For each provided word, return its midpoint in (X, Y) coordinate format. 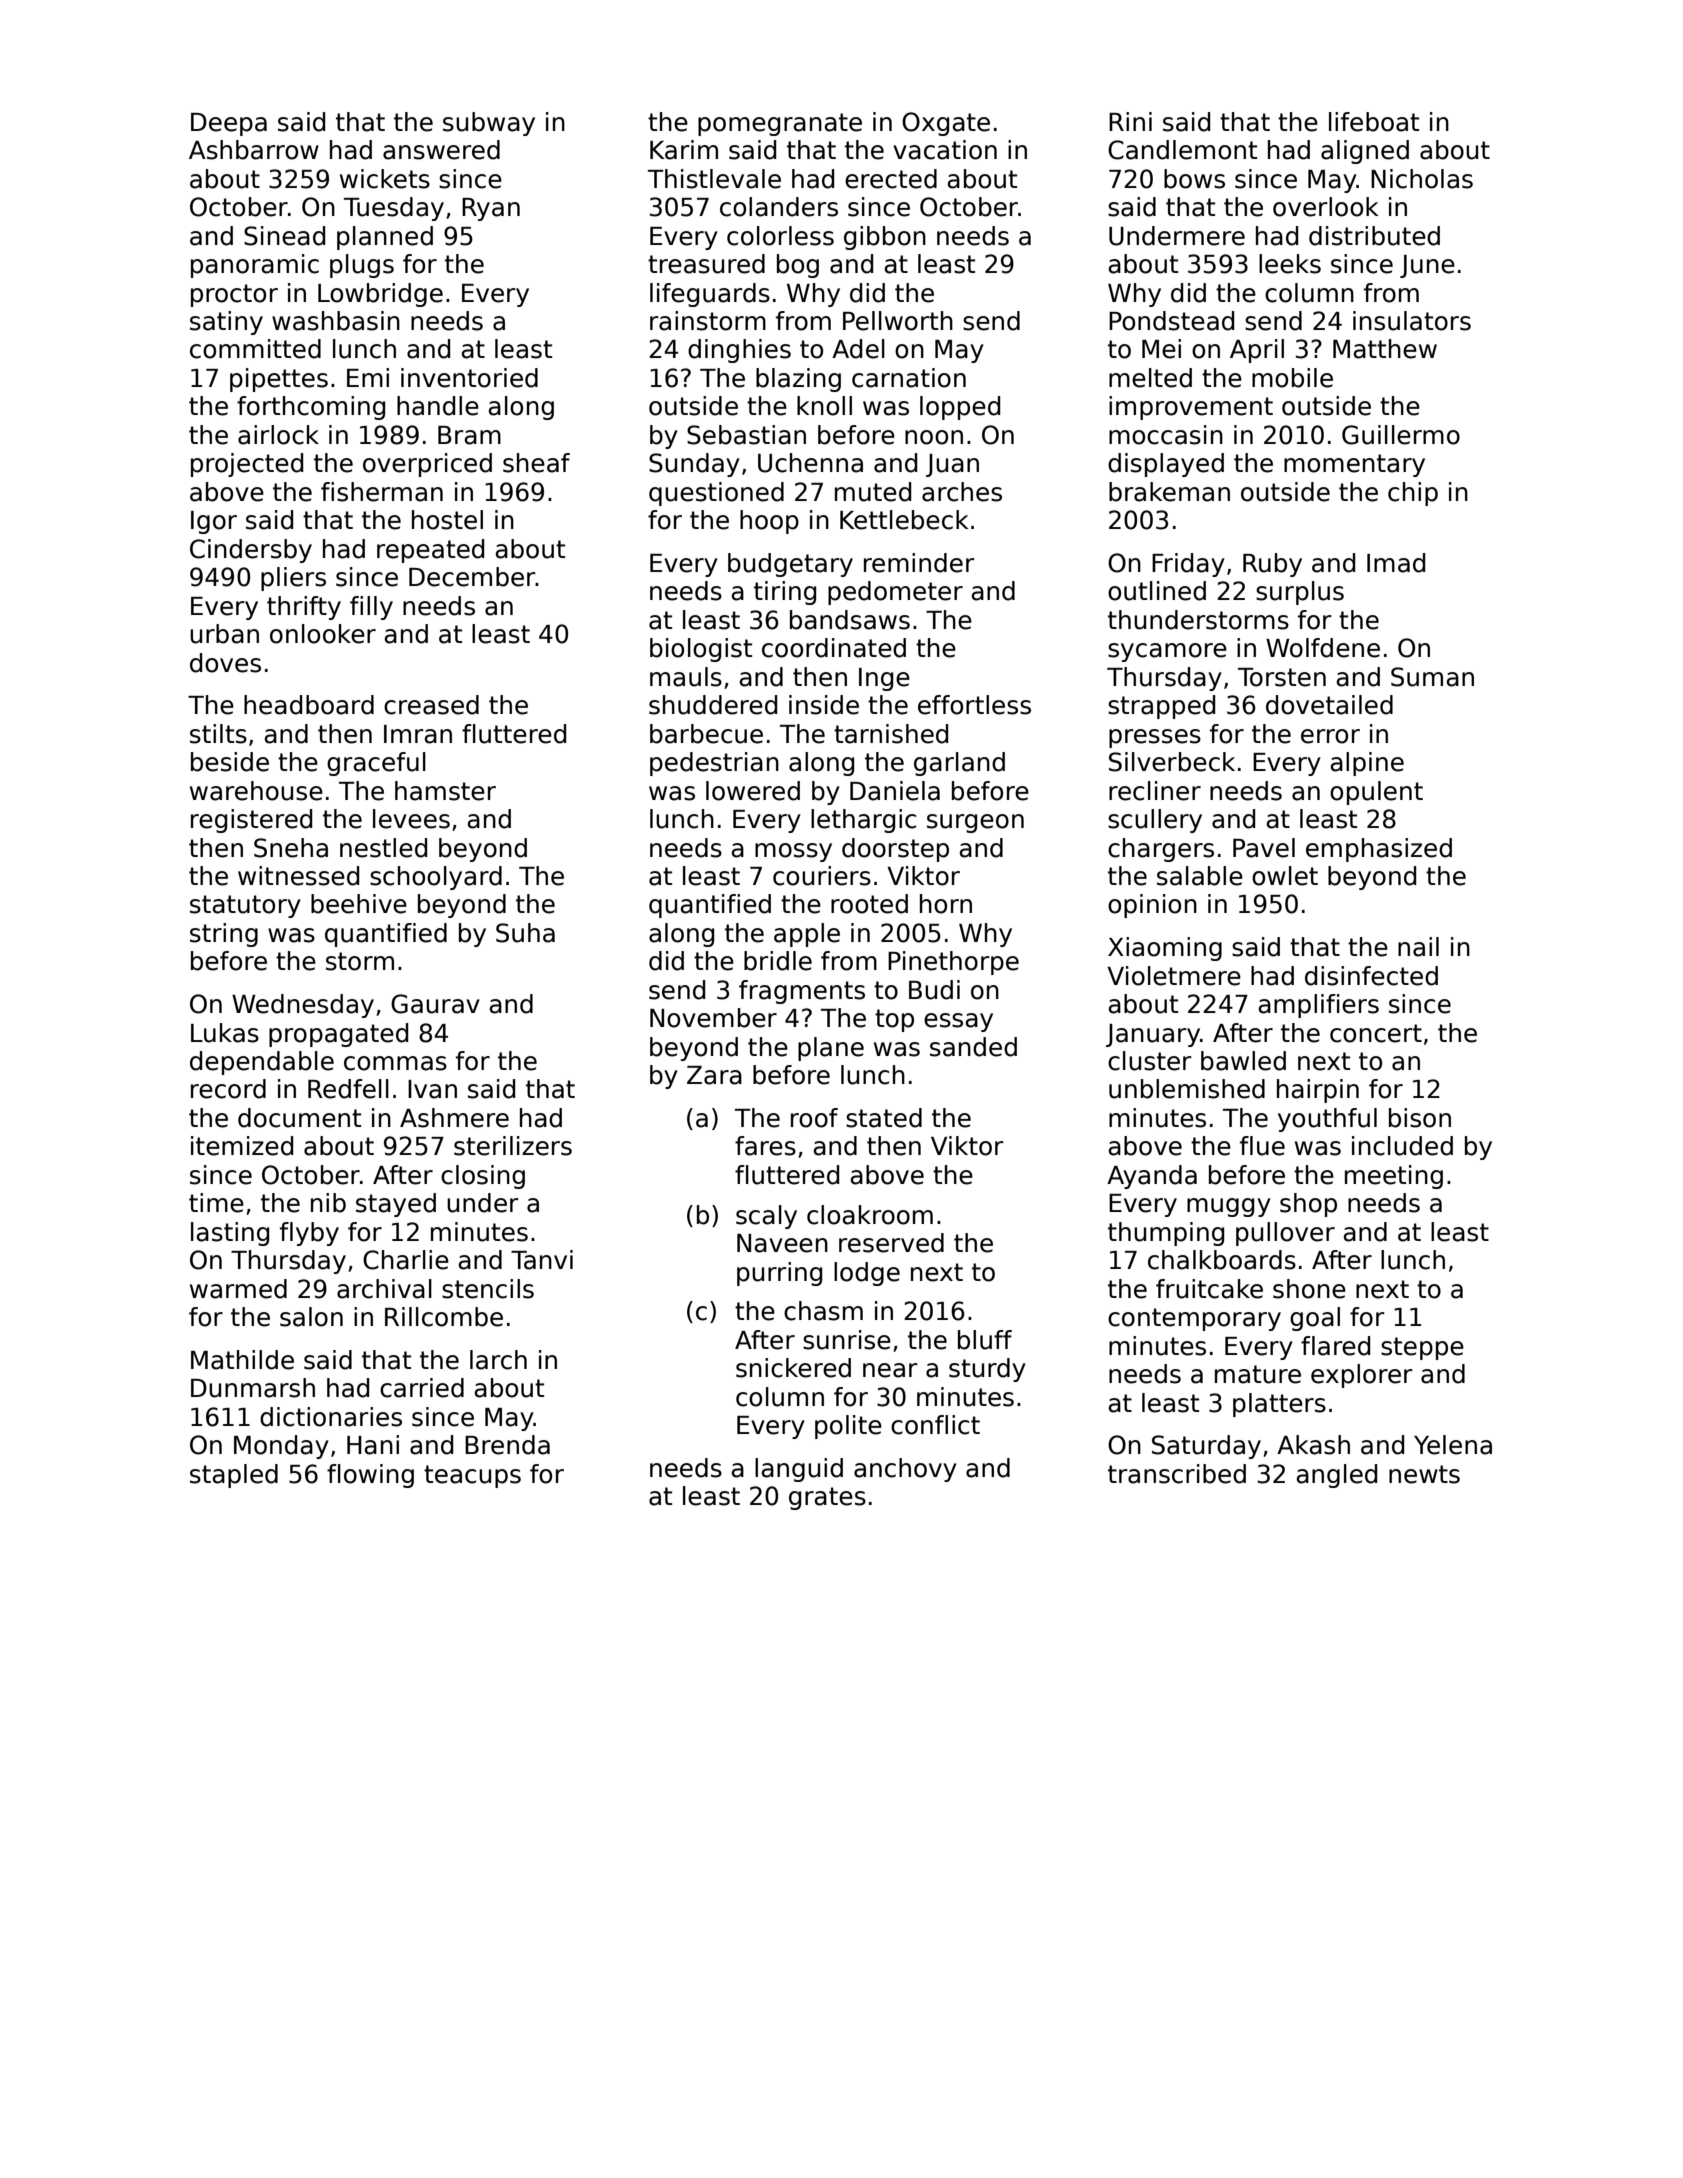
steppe (1422, 1348)
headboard (309, 705)
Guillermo (1401, 435)
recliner (1155, 791)
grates (827, 1498)
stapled (234, 1476)
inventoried (469, 378)
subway (489, 124)
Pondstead (1171, 321)
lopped (960, 408)
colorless (780, 236)
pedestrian (714, 764)
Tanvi (542, 1260)
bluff (985, 1340)
